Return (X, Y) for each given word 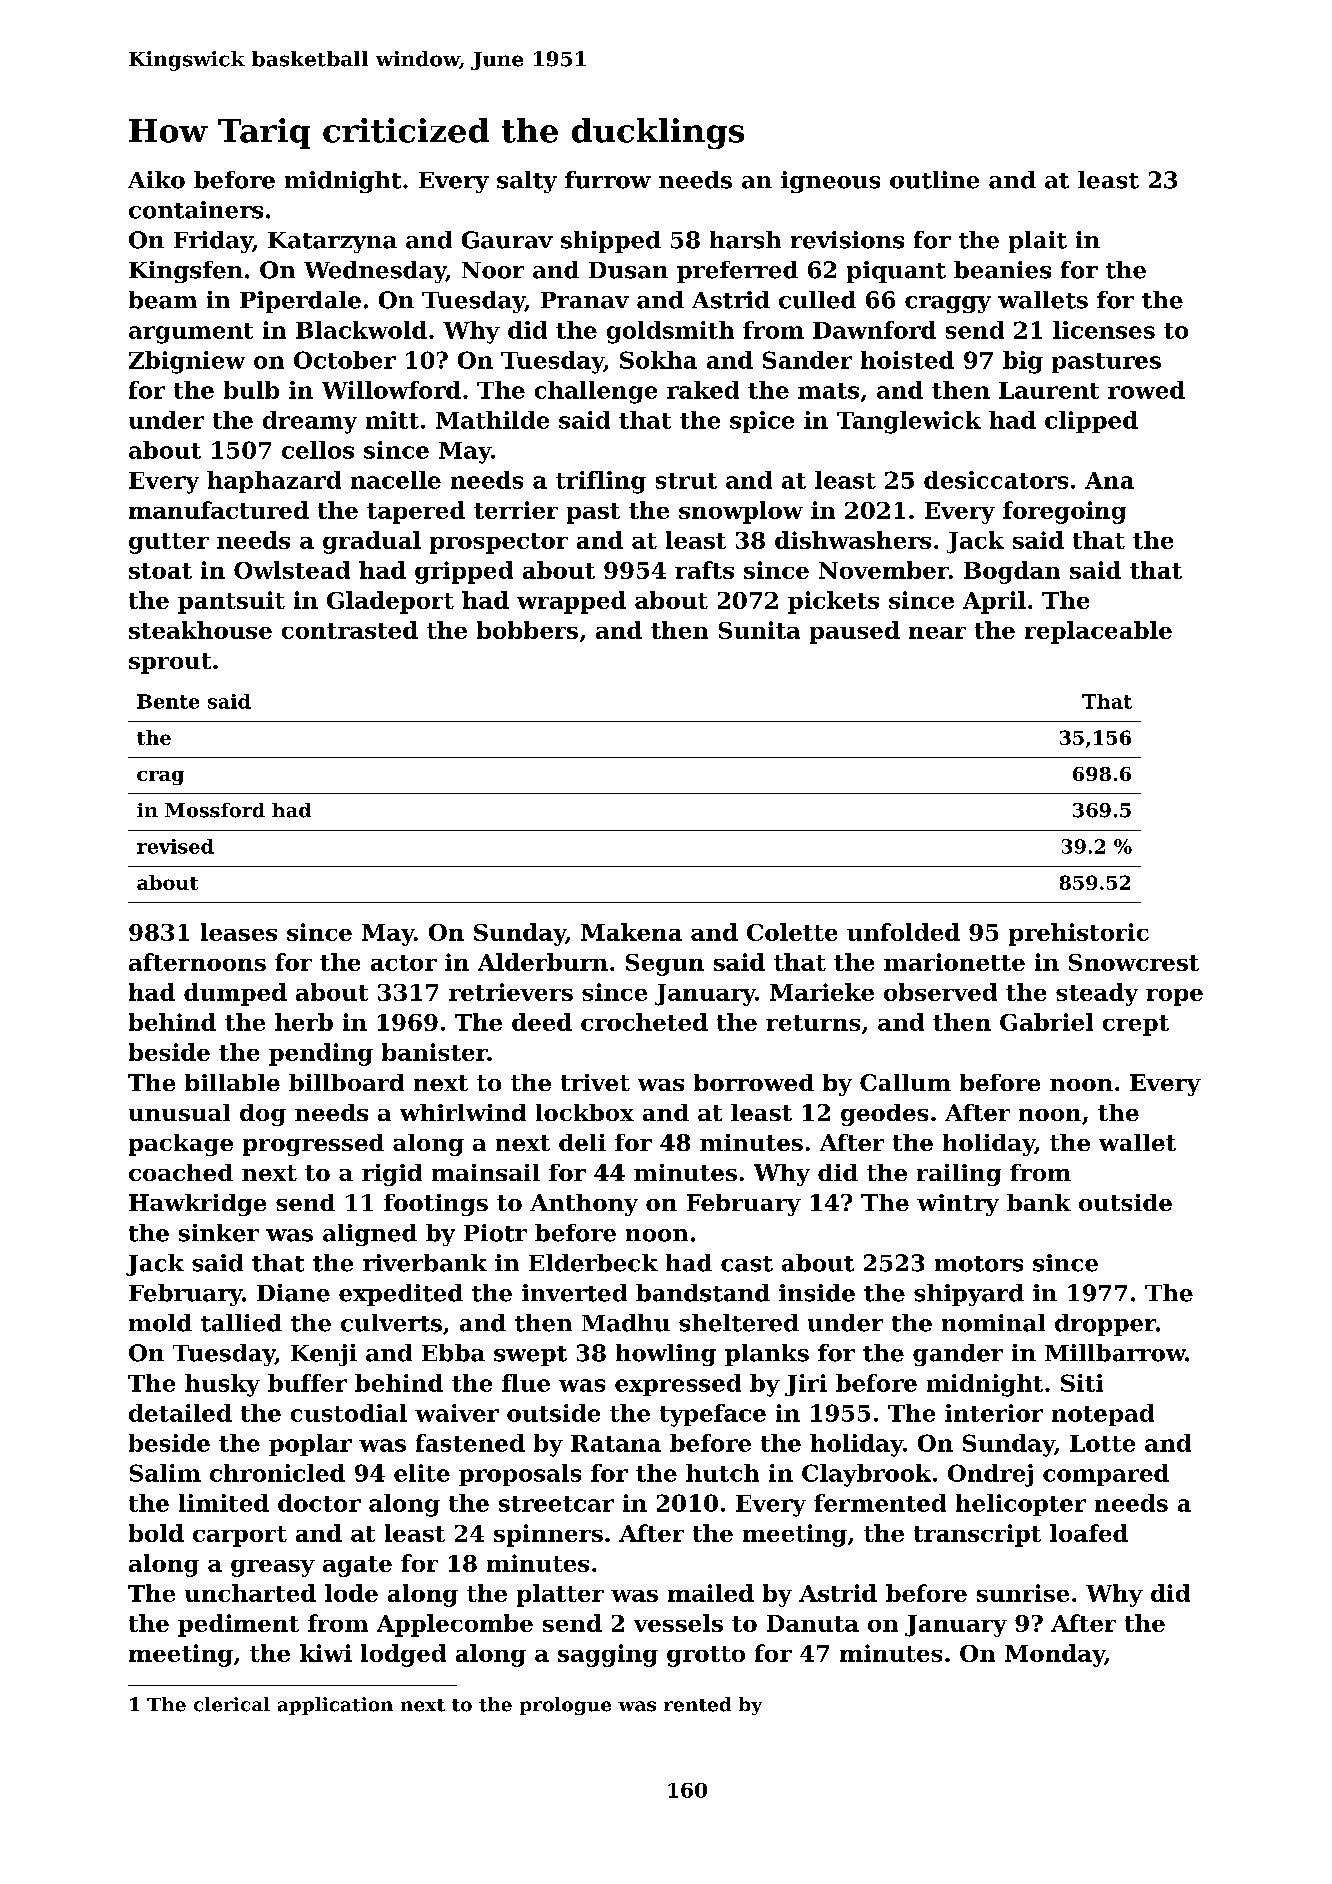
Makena (631, 932)
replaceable (1098, 632)
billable (232, 1082)
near (937, 633)
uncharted (250, 1593)
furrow (608, 180)
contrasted (350, 630)
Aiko (156, 180)
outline (934, 180)
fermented (880, 1503)
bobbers (527, 630)
